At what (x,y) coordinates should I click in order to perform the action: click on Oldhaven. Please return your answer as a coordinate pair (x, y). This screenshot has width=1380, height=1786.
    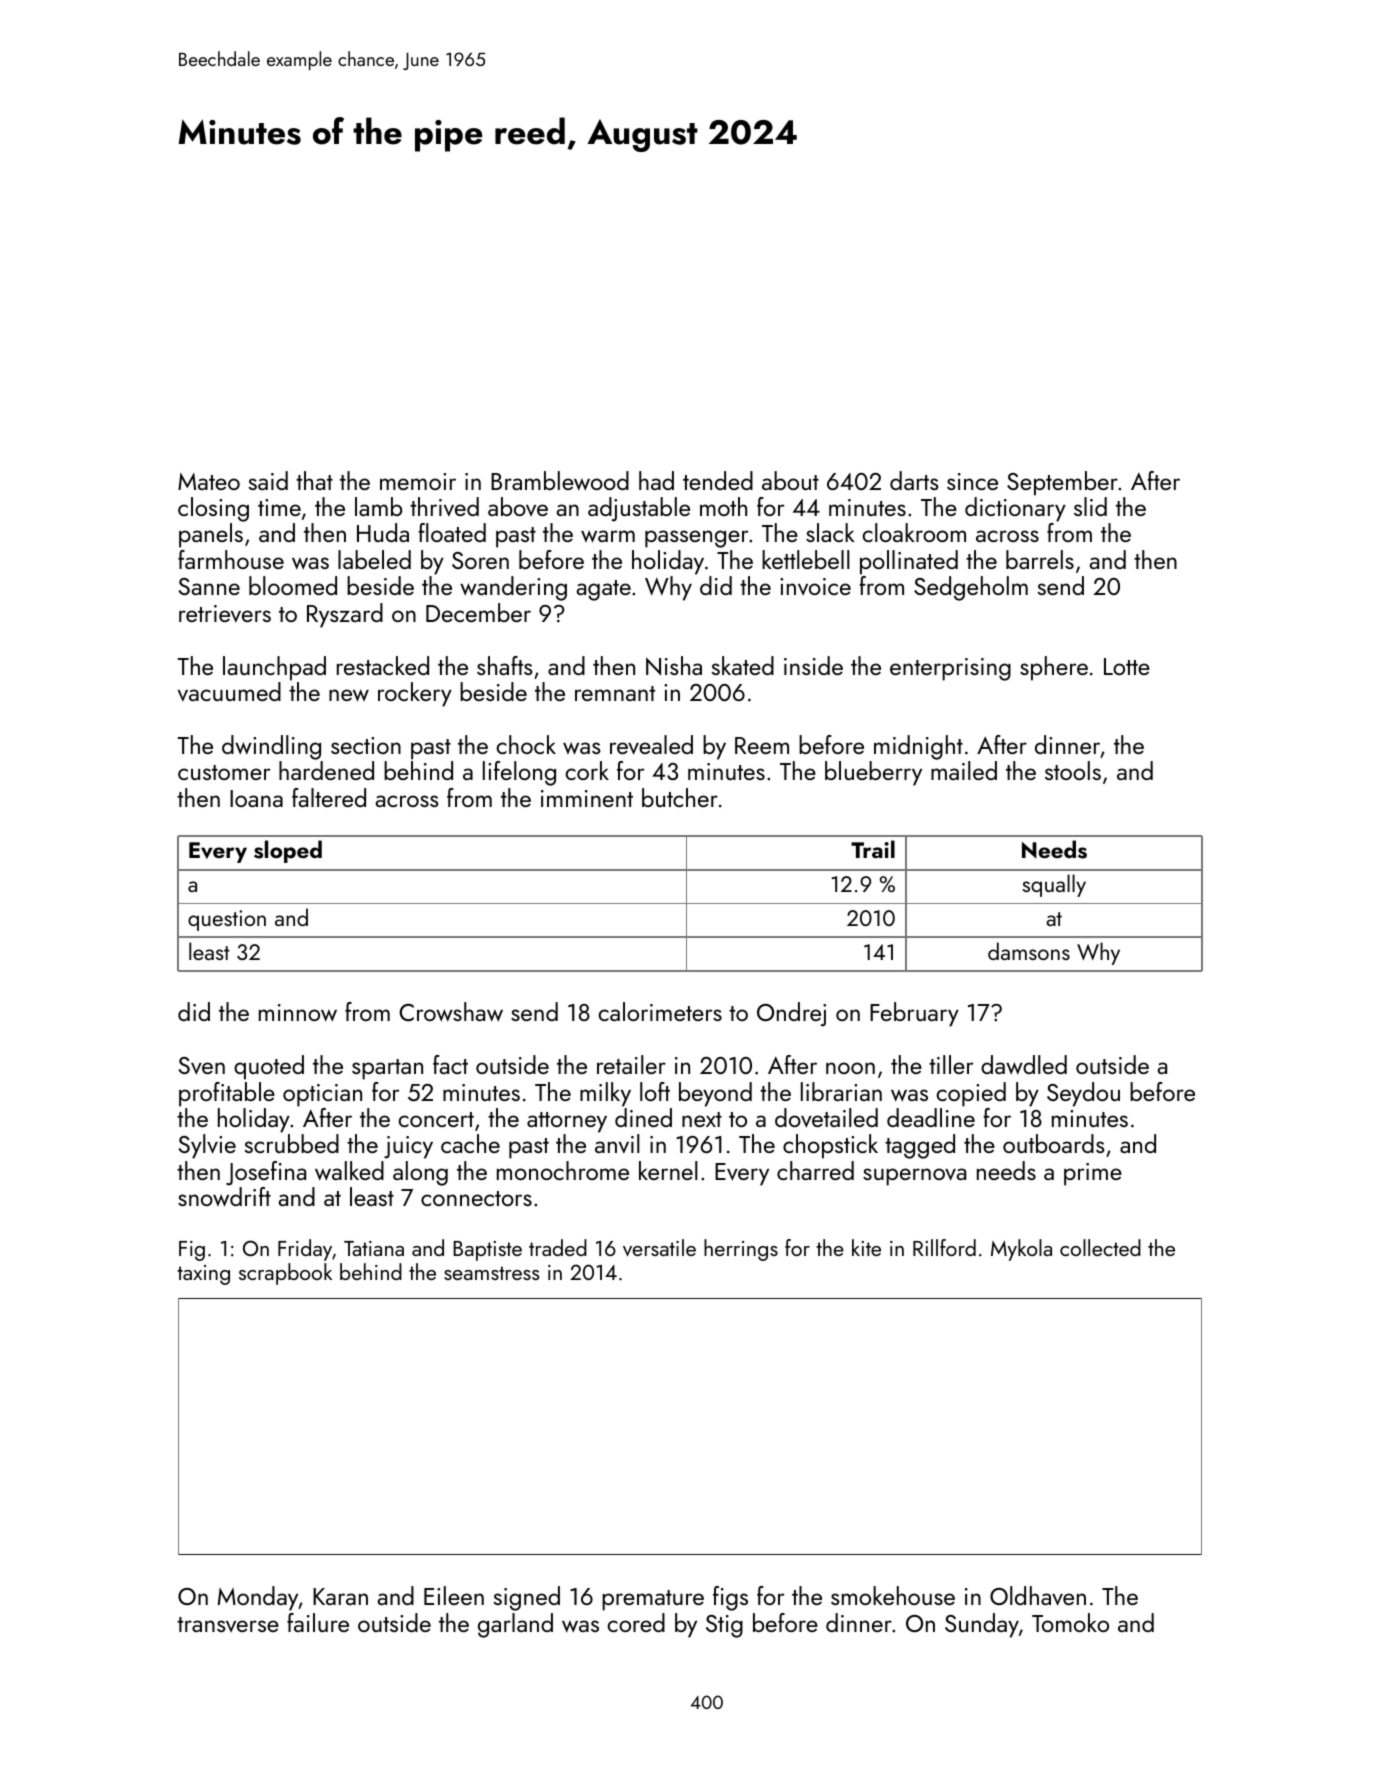
    Looking at the image, I should click on (1038, 1596).
